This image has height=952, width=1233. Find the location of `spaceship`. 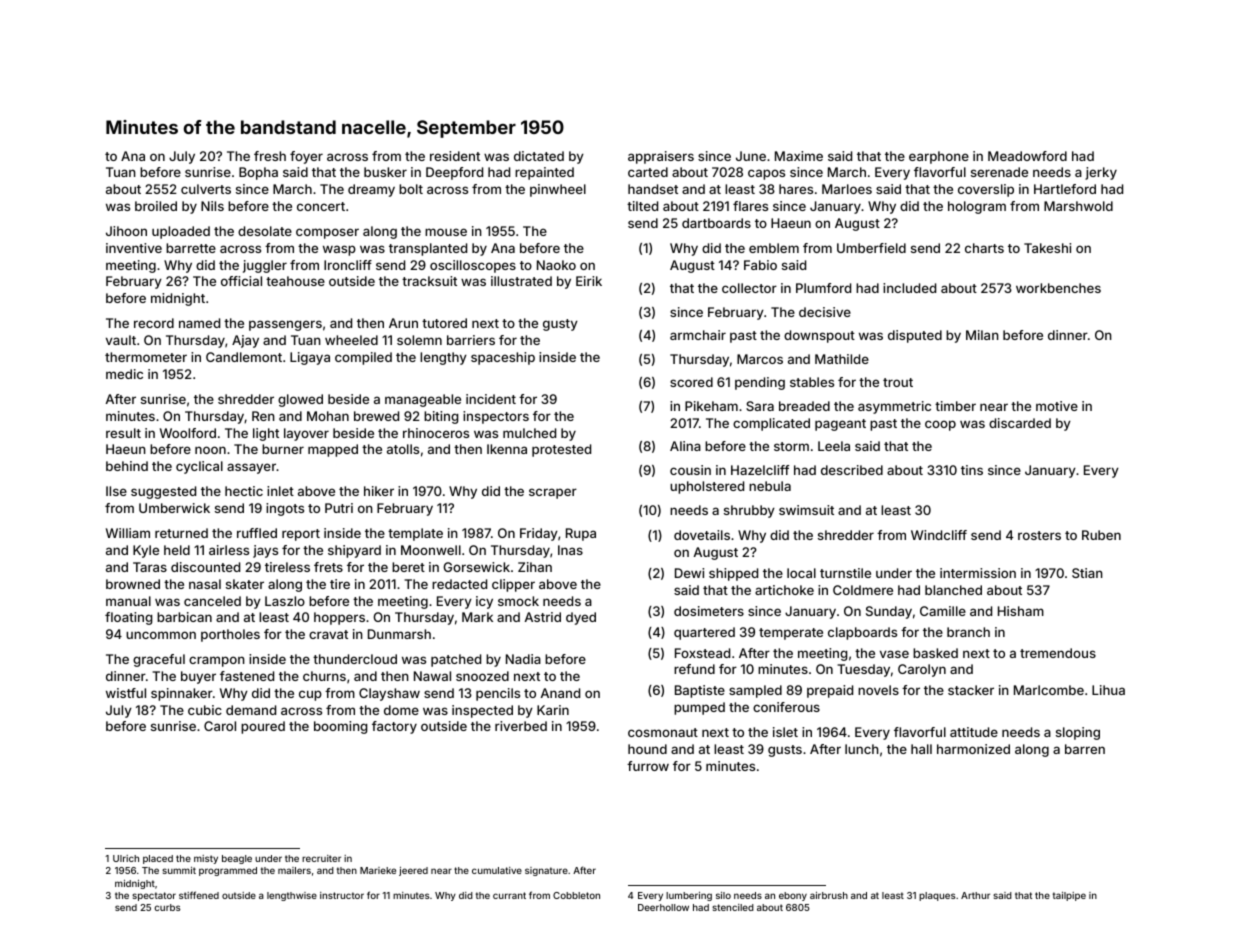

spaceship is located at coordinates (503, 358).
